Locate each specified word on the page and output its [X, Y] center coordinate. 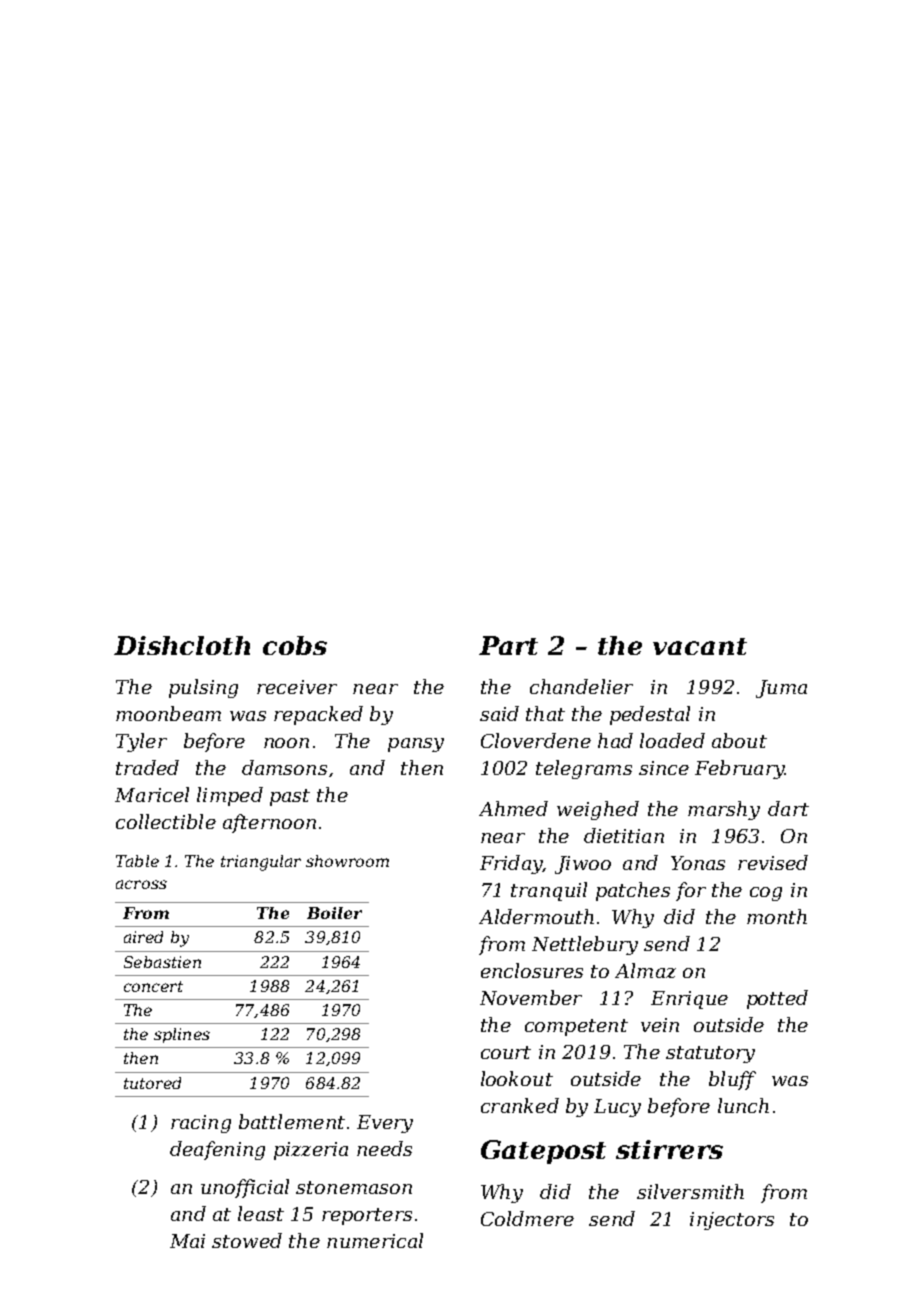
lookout [517, 1078]
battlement [292, 1121]
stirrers [669, 1149]
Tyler [141, 742]
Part [508, 645]
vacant [700, 646]
